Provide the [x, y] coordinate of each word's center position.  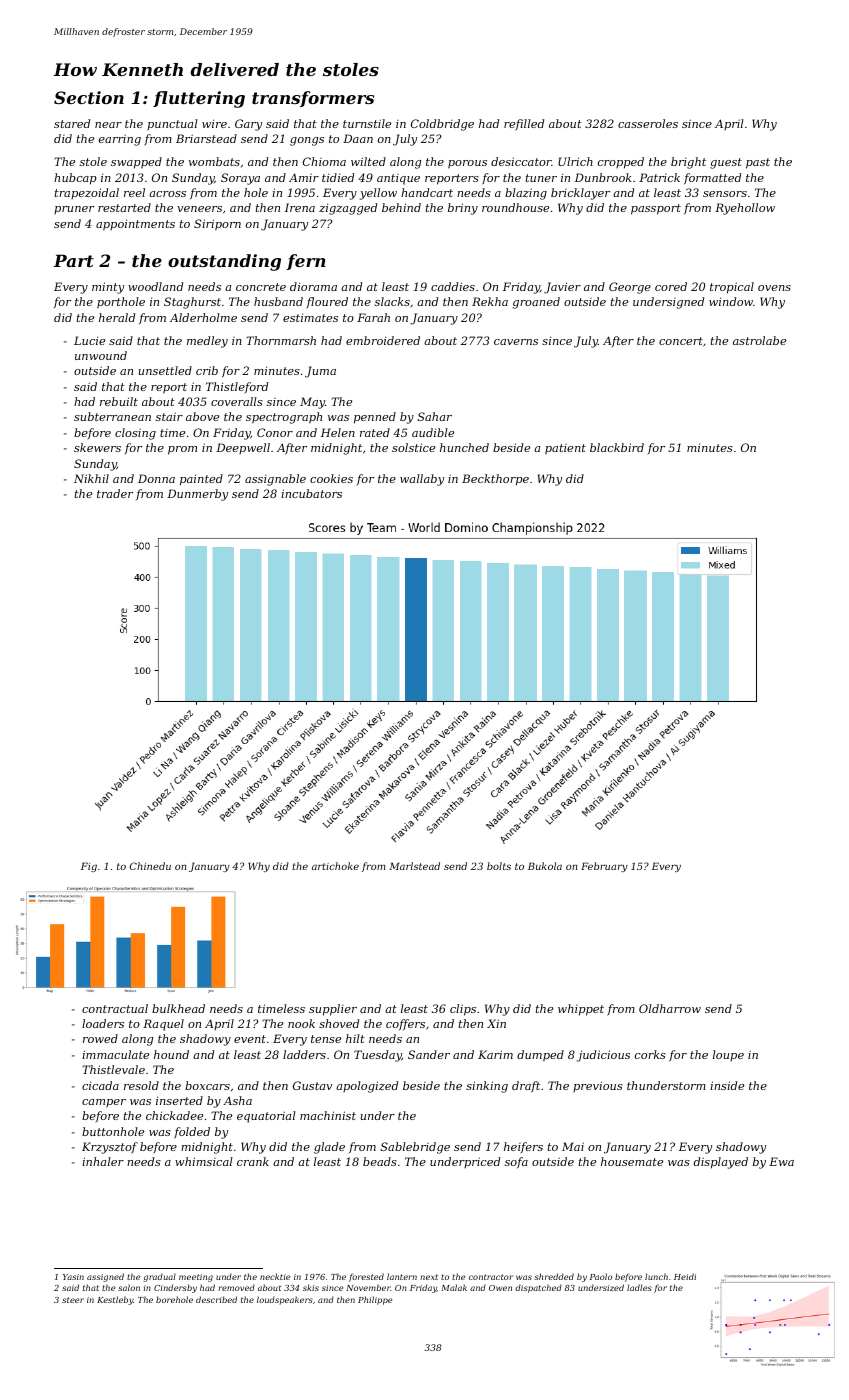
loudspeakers [285, 1300]
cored [671, 286]
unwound [101, 355]
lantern [402, 1276]
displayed [721, 1163]
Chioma [324, 161]
